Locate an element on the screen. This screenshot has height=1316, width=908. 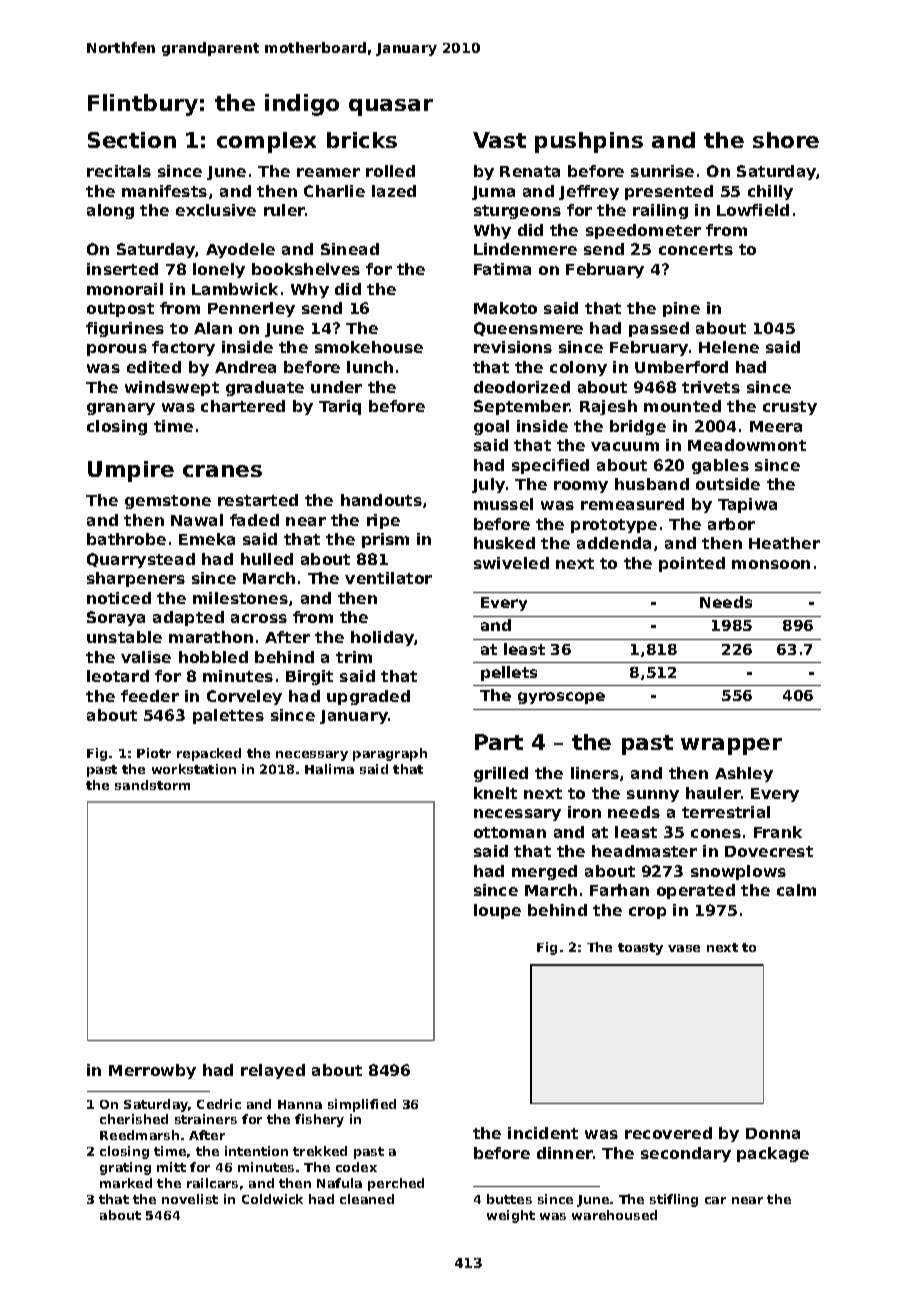
chartered is located at coordinates (243, 406).
